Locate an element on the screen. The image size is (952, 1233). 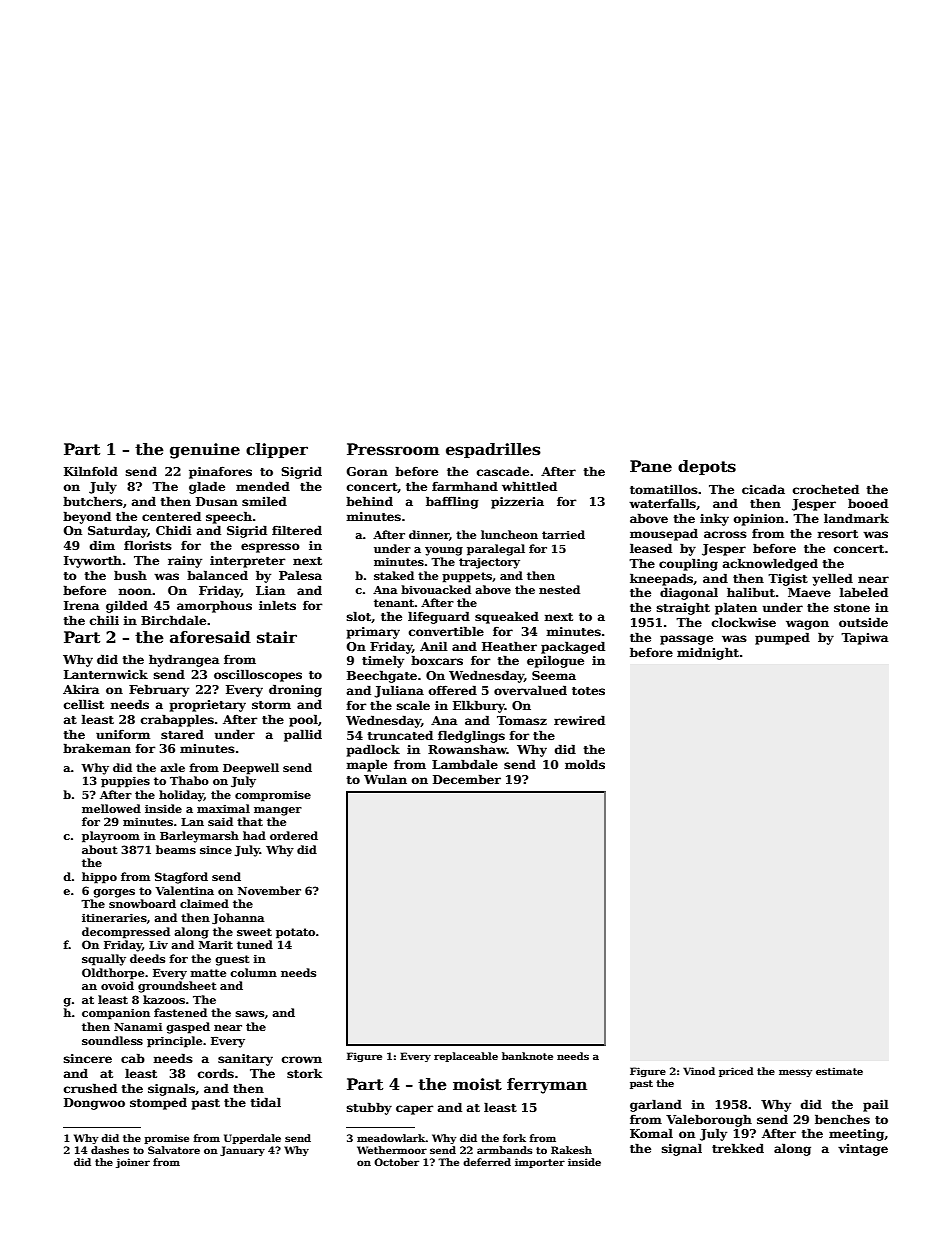
molds is located at coordinates (585, 764).
